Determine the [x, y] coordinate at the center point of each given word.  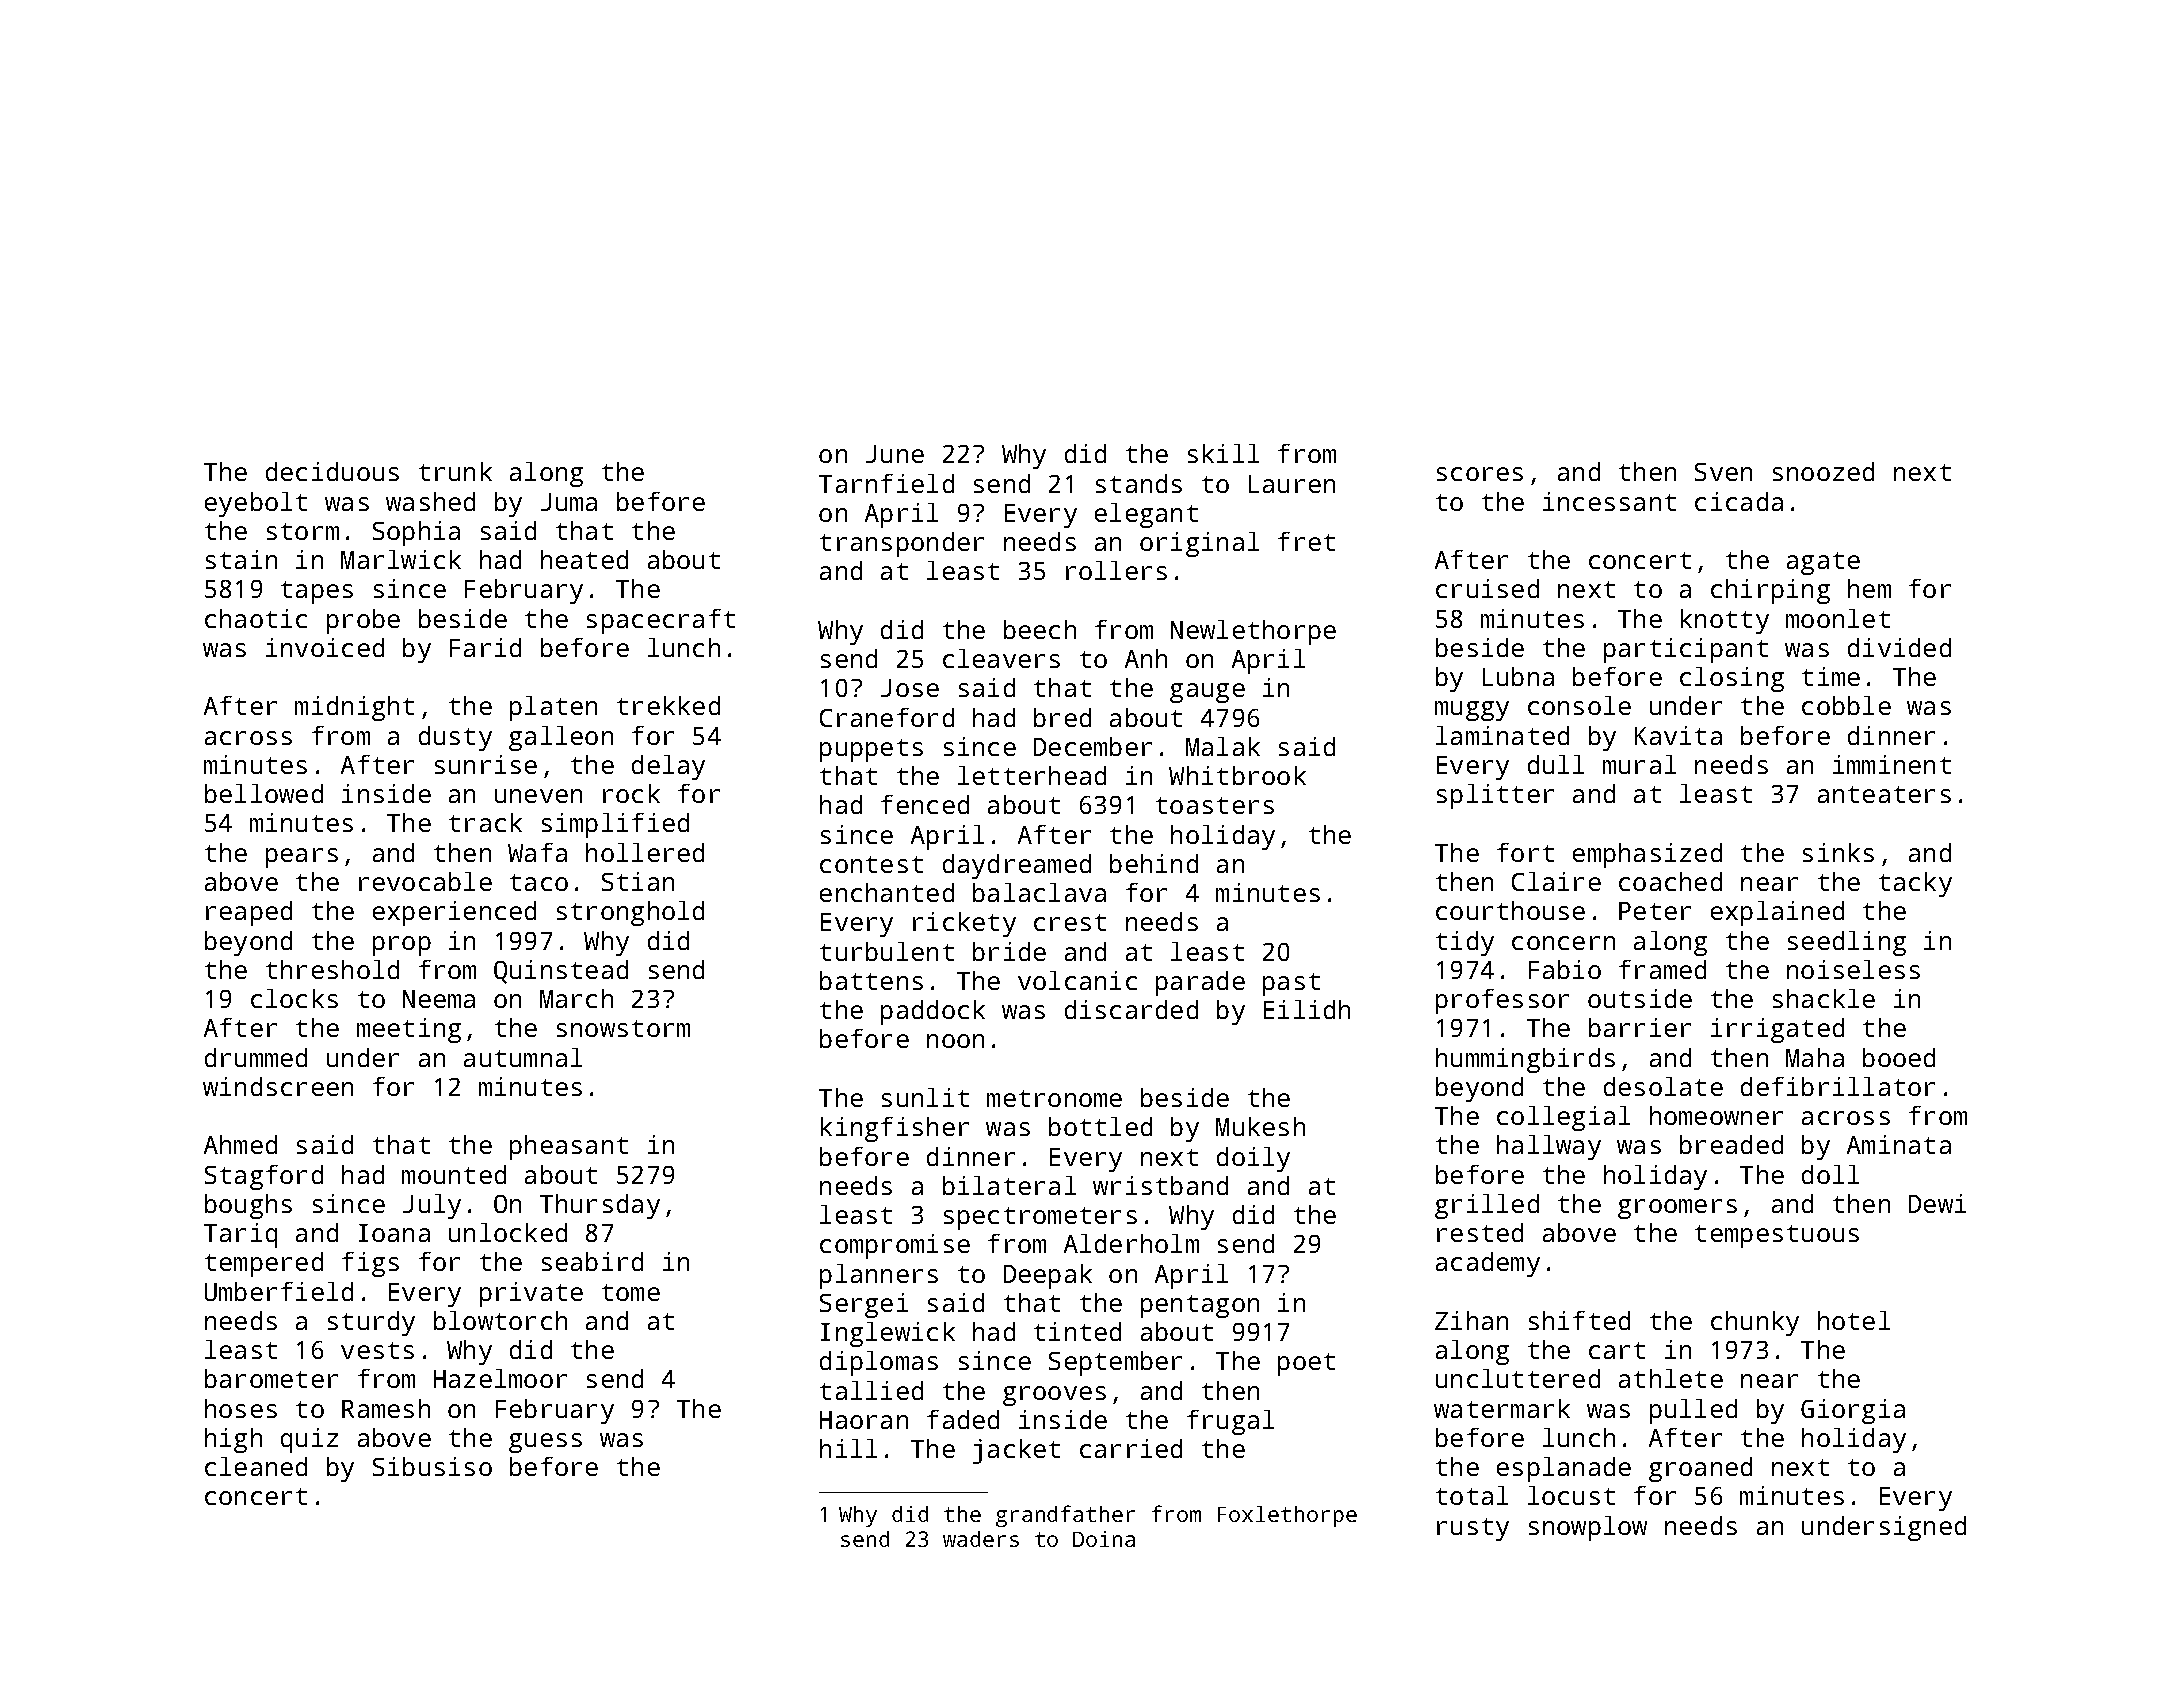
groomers [1677, 1209]
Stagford [264, 1177]
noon [955, 1041]
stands [1139, 483]
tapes [317, 592]
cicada [1739, 501]
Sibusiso [432, 1466]
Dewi [1937, 1203]
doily [1253, 1159]
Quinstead [561, 972]
